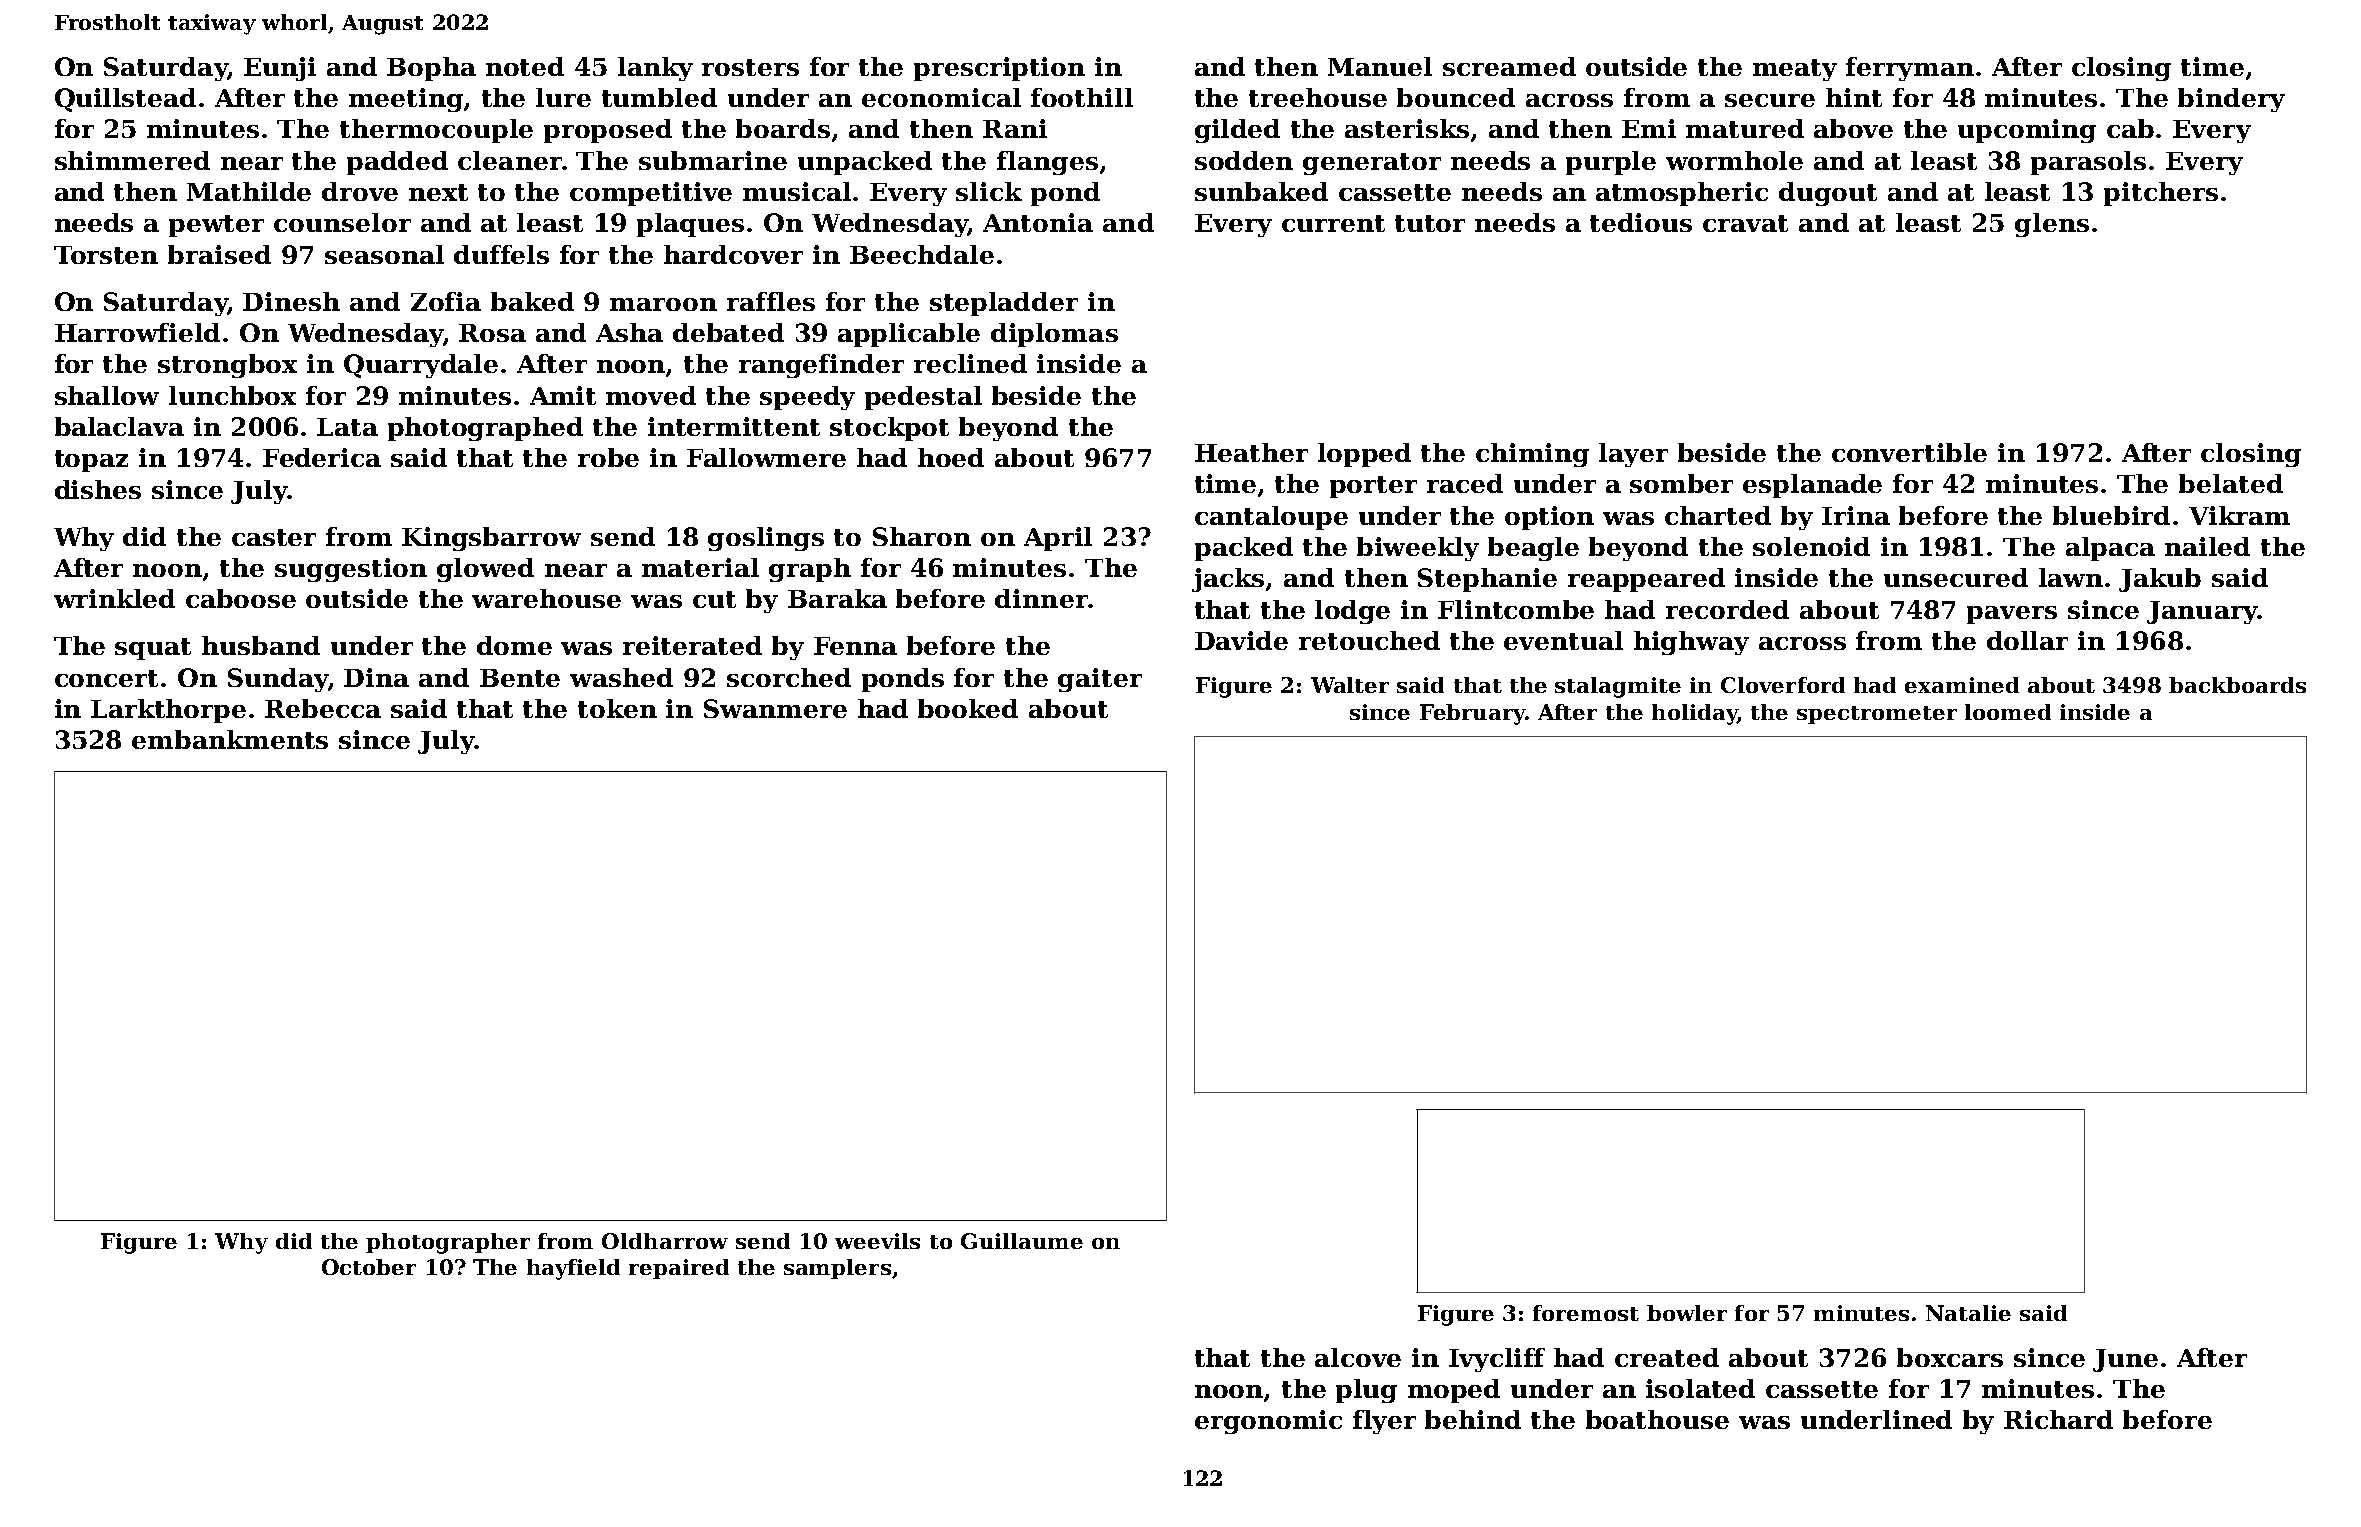 Image resolution: width=2361 pixels, height=1527 pixels. I want to click on bindery, so click(2231, 100).
